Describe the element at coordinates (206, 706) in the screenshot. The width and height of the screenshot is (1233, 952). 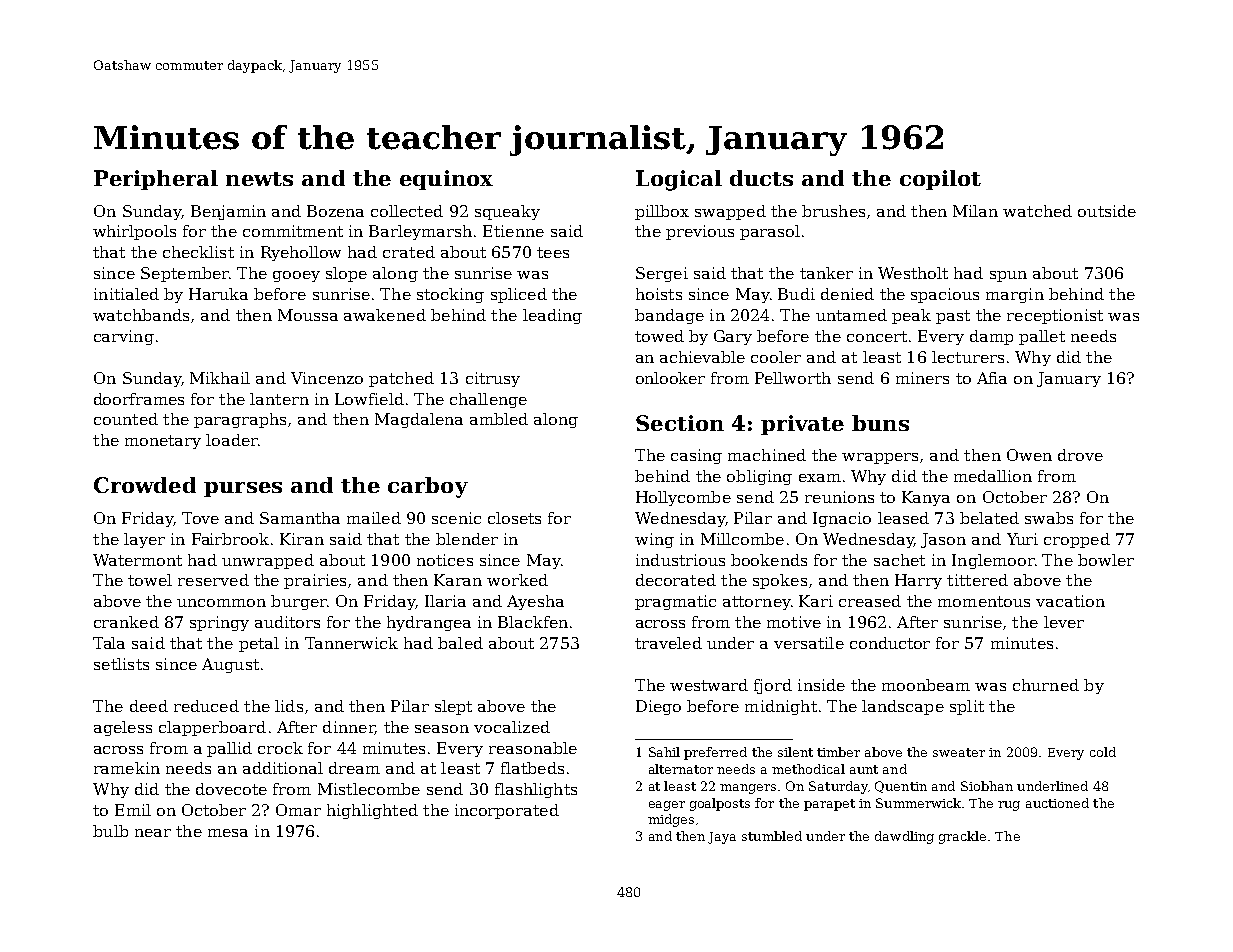
I see `reduced` at that location.
